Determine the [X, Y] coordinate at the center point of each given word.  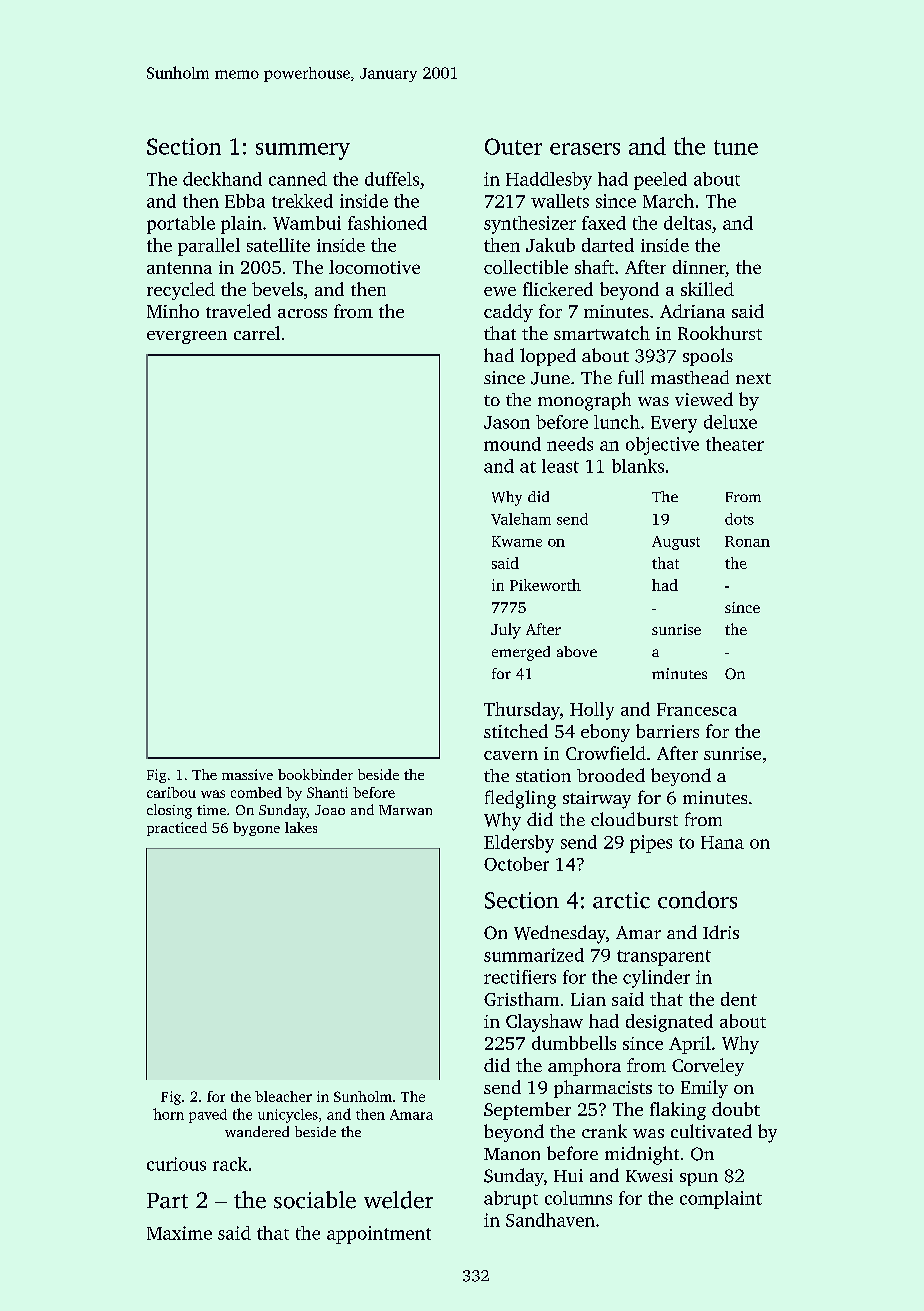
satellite [278, 245]
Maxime [179, 1233]
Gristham [521, 999]
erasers [585, 149]
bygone [256, 829]
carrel [257, 333]
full [631, 377]
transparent [664, 958]
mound [512, 444]
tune [736, 147]
